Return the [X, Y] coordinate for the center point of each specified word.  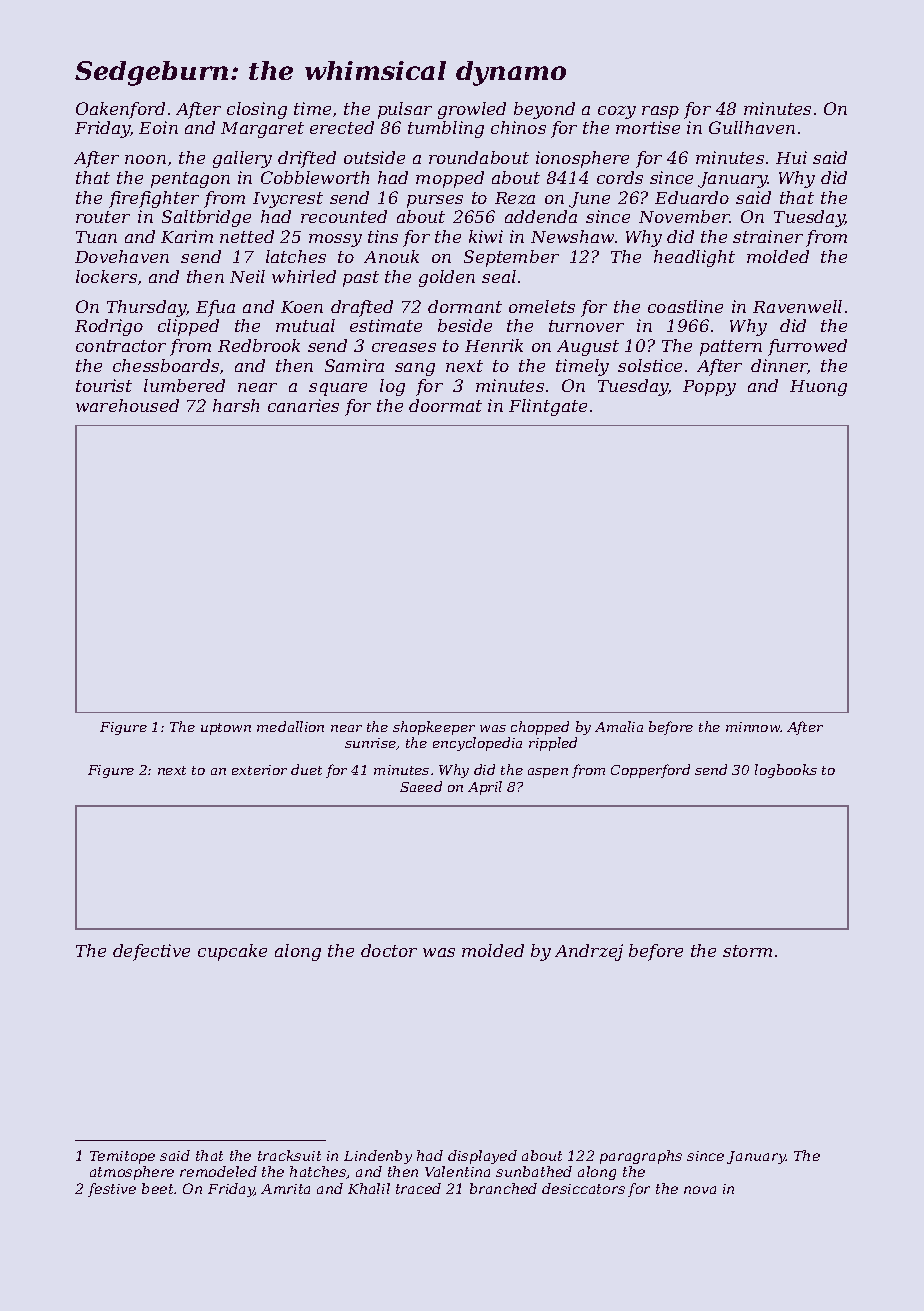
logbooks [786, 771]
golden [447, 278]
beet [157, 1188]
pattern [731, 348]
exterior [259, 770]
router [103, 217]
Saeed [421, 786]
